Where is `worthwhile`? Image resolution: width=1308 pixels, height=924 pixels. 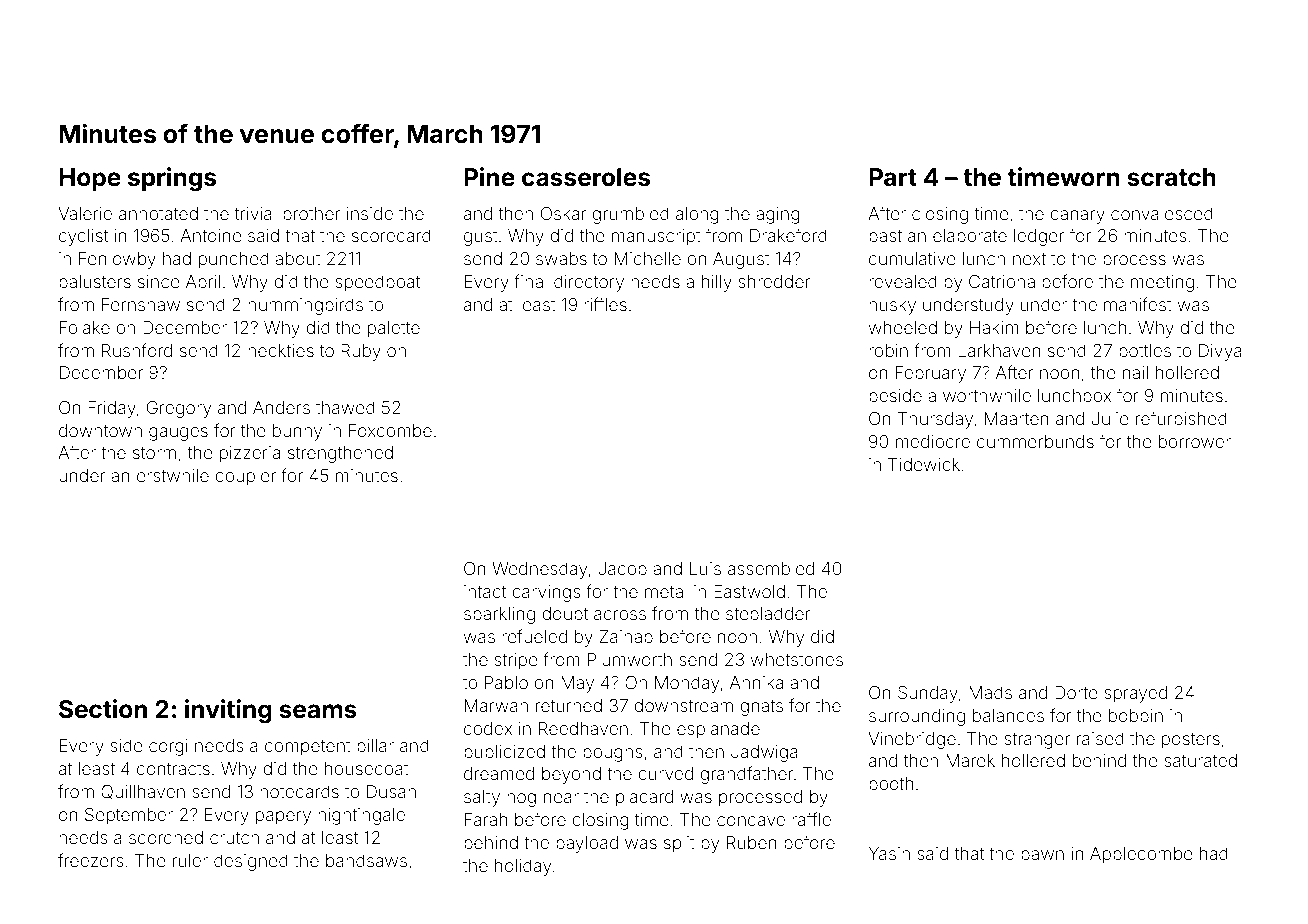 worthwhile is located at coordinates (987, 395).
